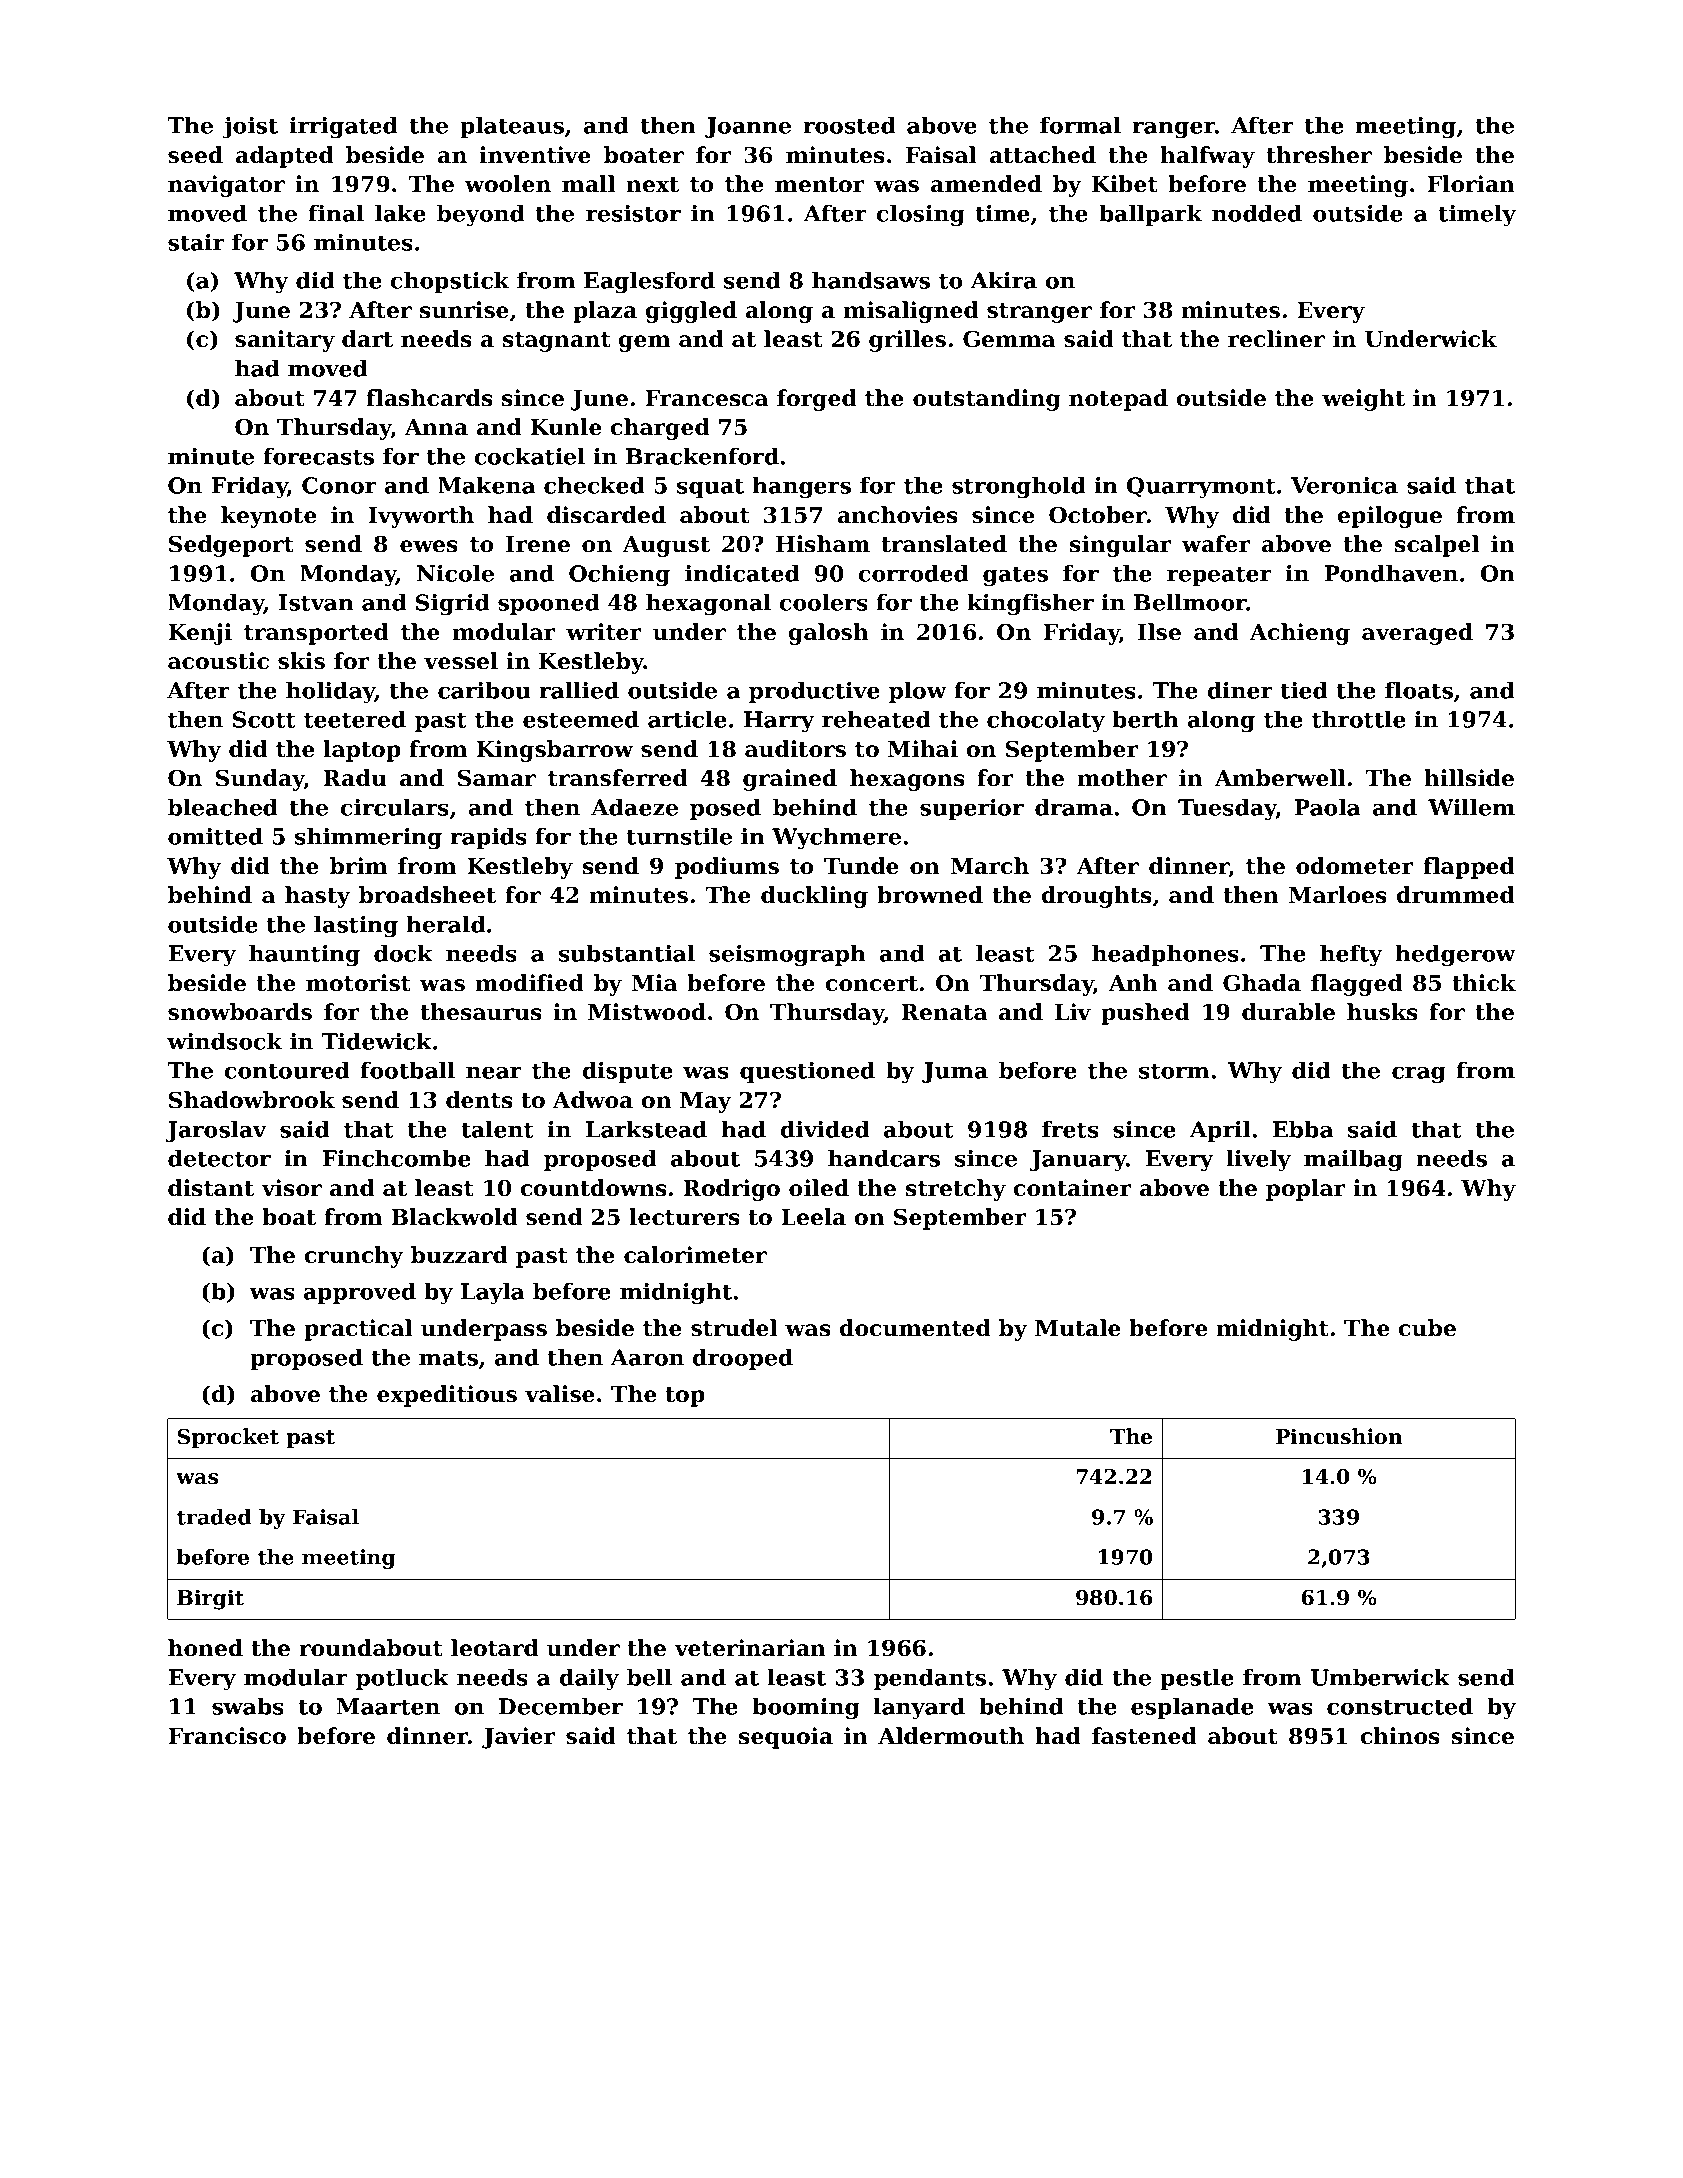 This document has height=2178, width=1683. What do you see at coordinates (872, 984) in the document?
I see `concert` at bounding box center [872, 984].
